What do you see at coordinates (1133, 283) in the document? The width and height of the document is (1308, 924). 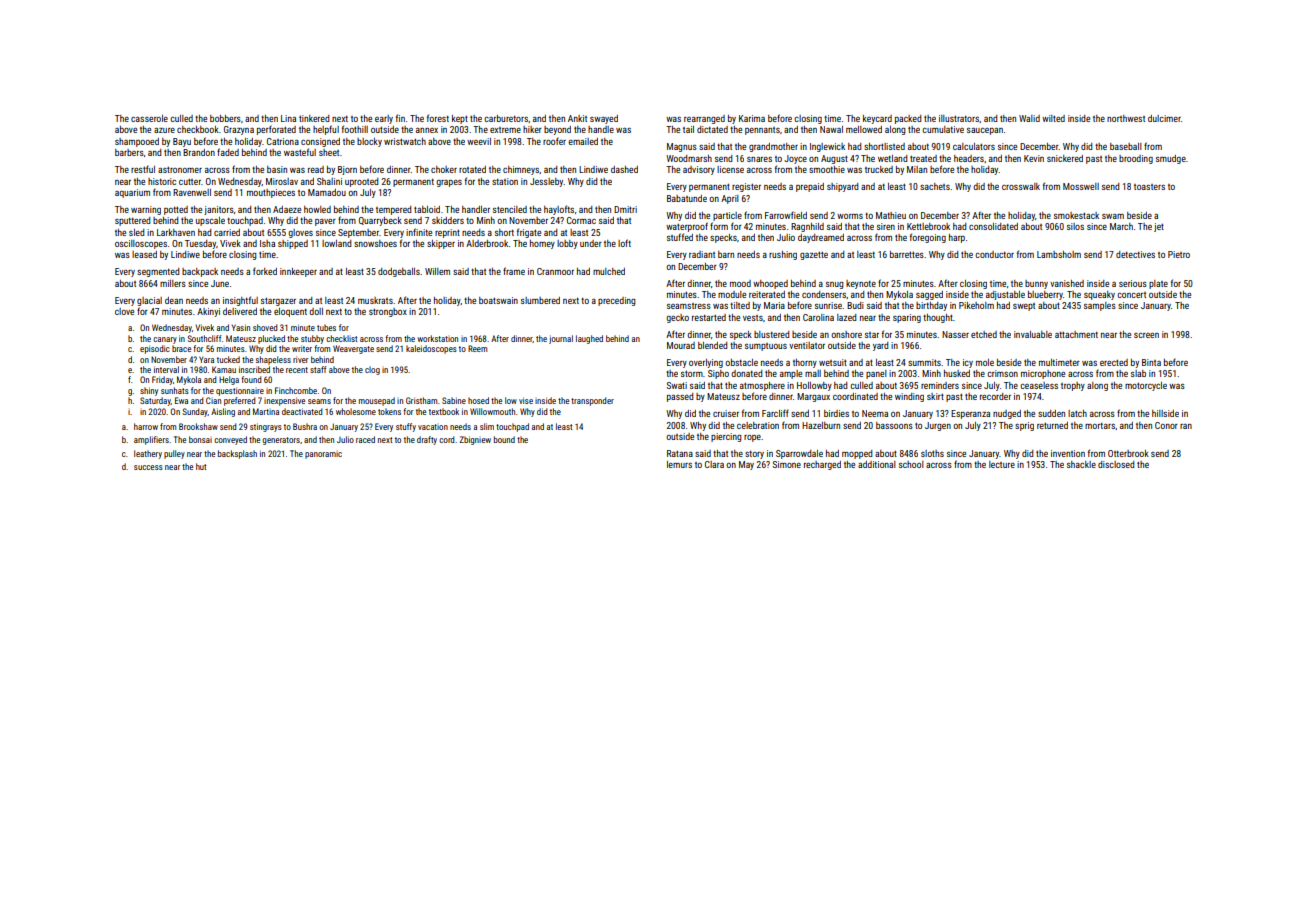 I see `serious` at bounding box center [1133, 283].
